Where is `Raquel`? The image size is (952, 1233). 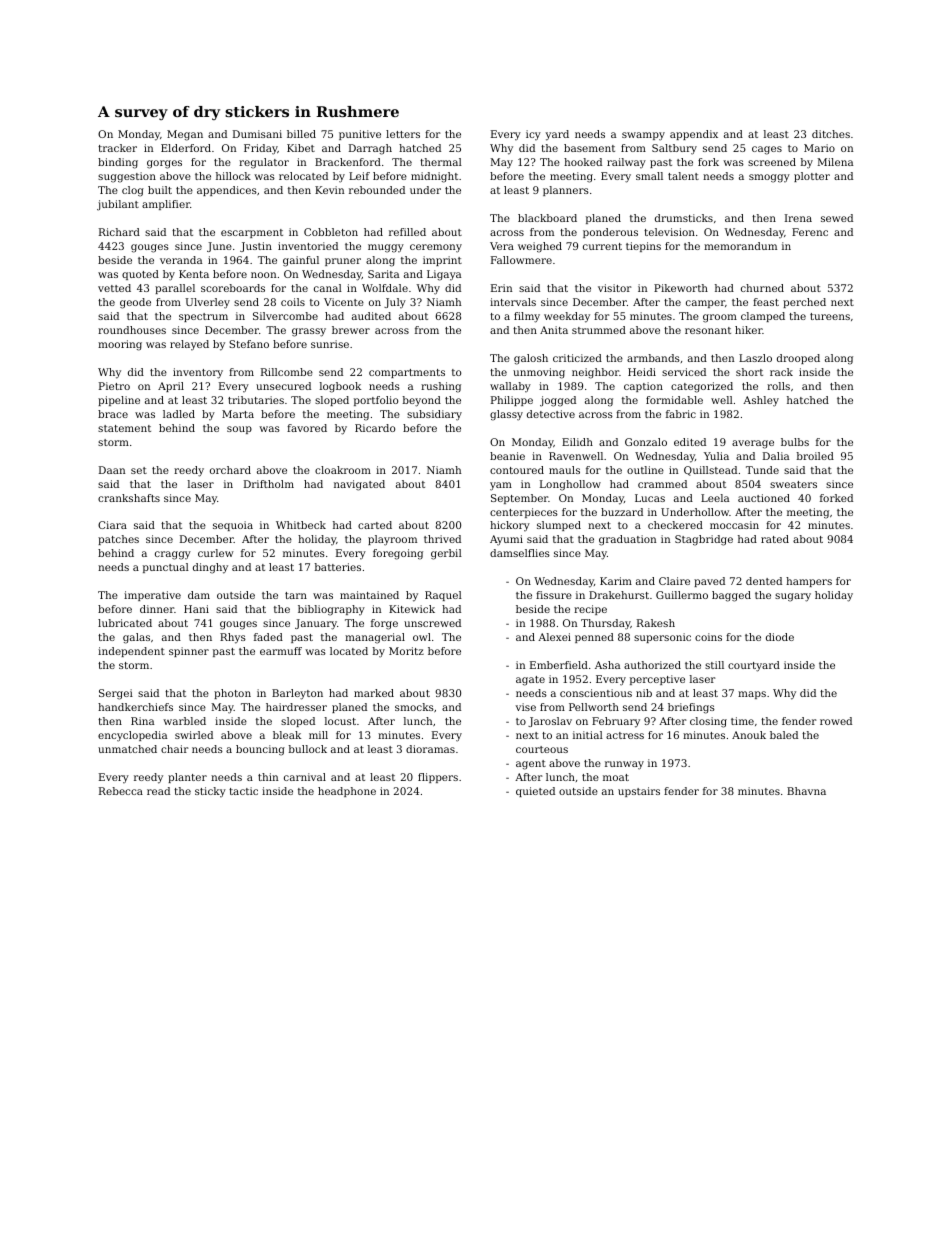
Raquel is located at coordinates (443, 596).
